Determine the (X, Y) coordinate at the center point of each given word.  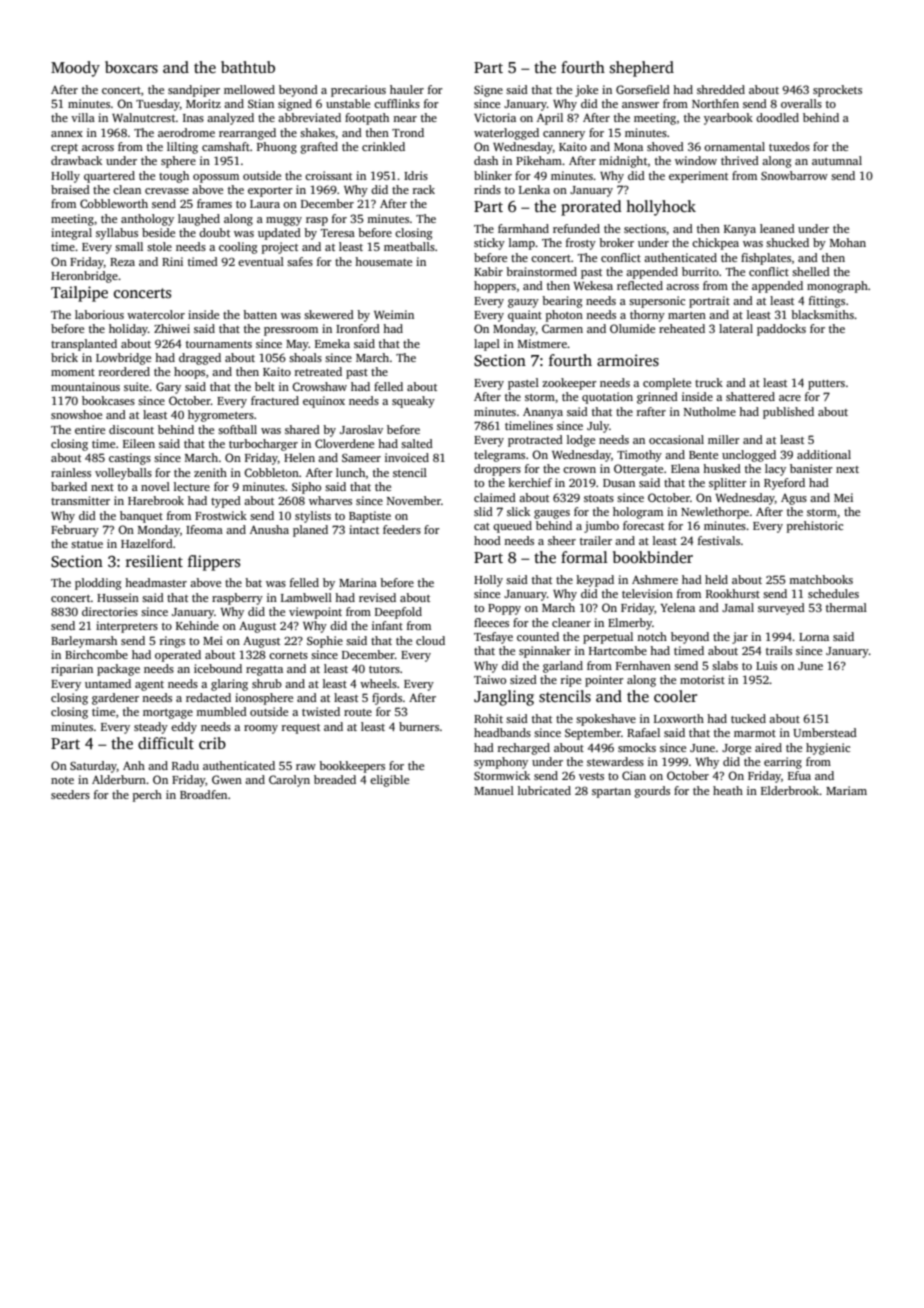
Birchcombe (96, 654)
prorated (591, 208)
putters (826, 385)
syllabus (117, 234)
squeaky (413, 402)
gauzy (523, 303)
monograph (837, 287)
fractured (275, 400)
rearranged (247, 134)
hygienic (828, 749)
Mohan (848, 242)
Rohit (488, 718)
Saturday (93, 767)
